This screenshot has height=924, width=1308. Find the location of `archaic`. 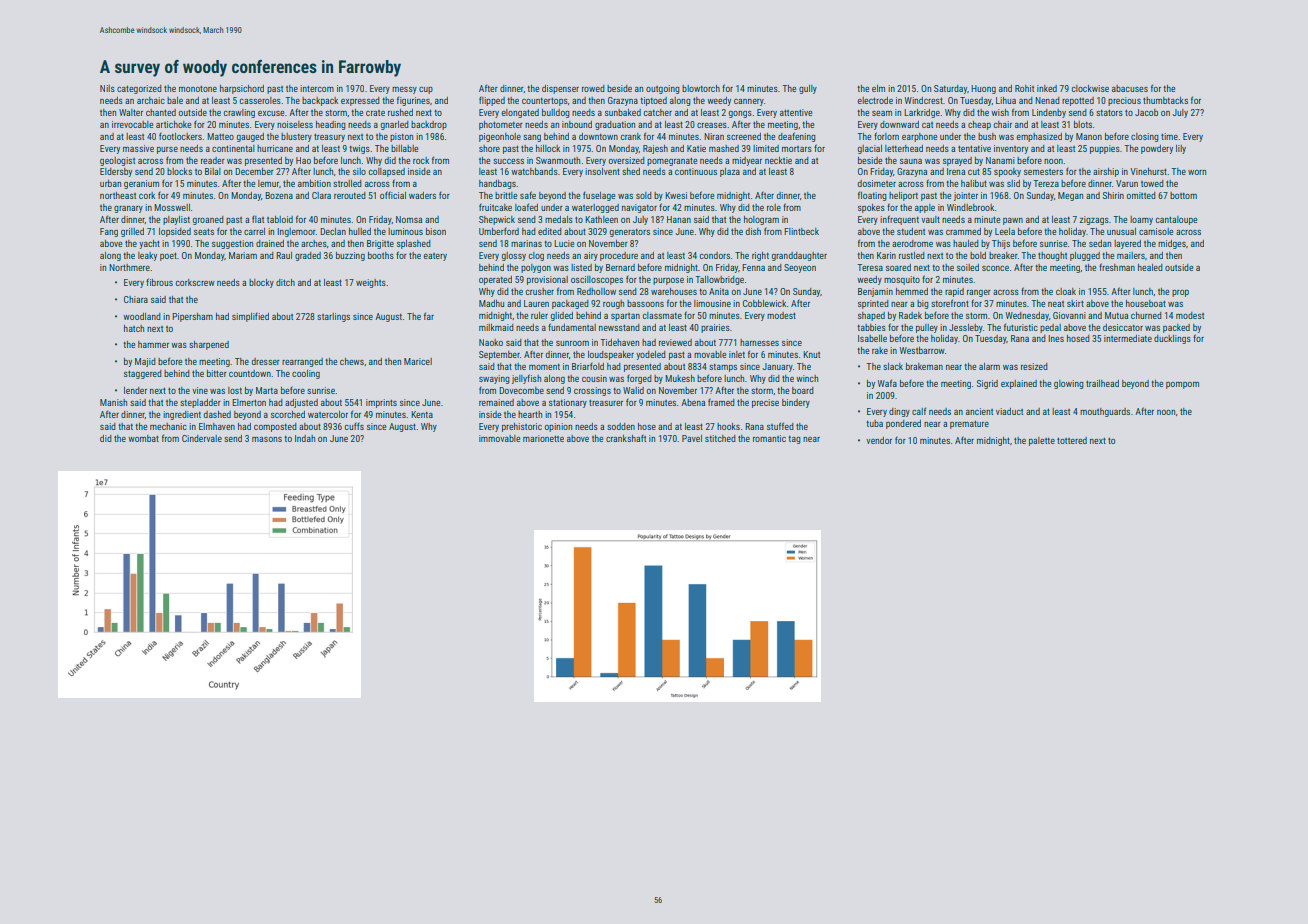

archaic is located at coordinates (151, 100).
